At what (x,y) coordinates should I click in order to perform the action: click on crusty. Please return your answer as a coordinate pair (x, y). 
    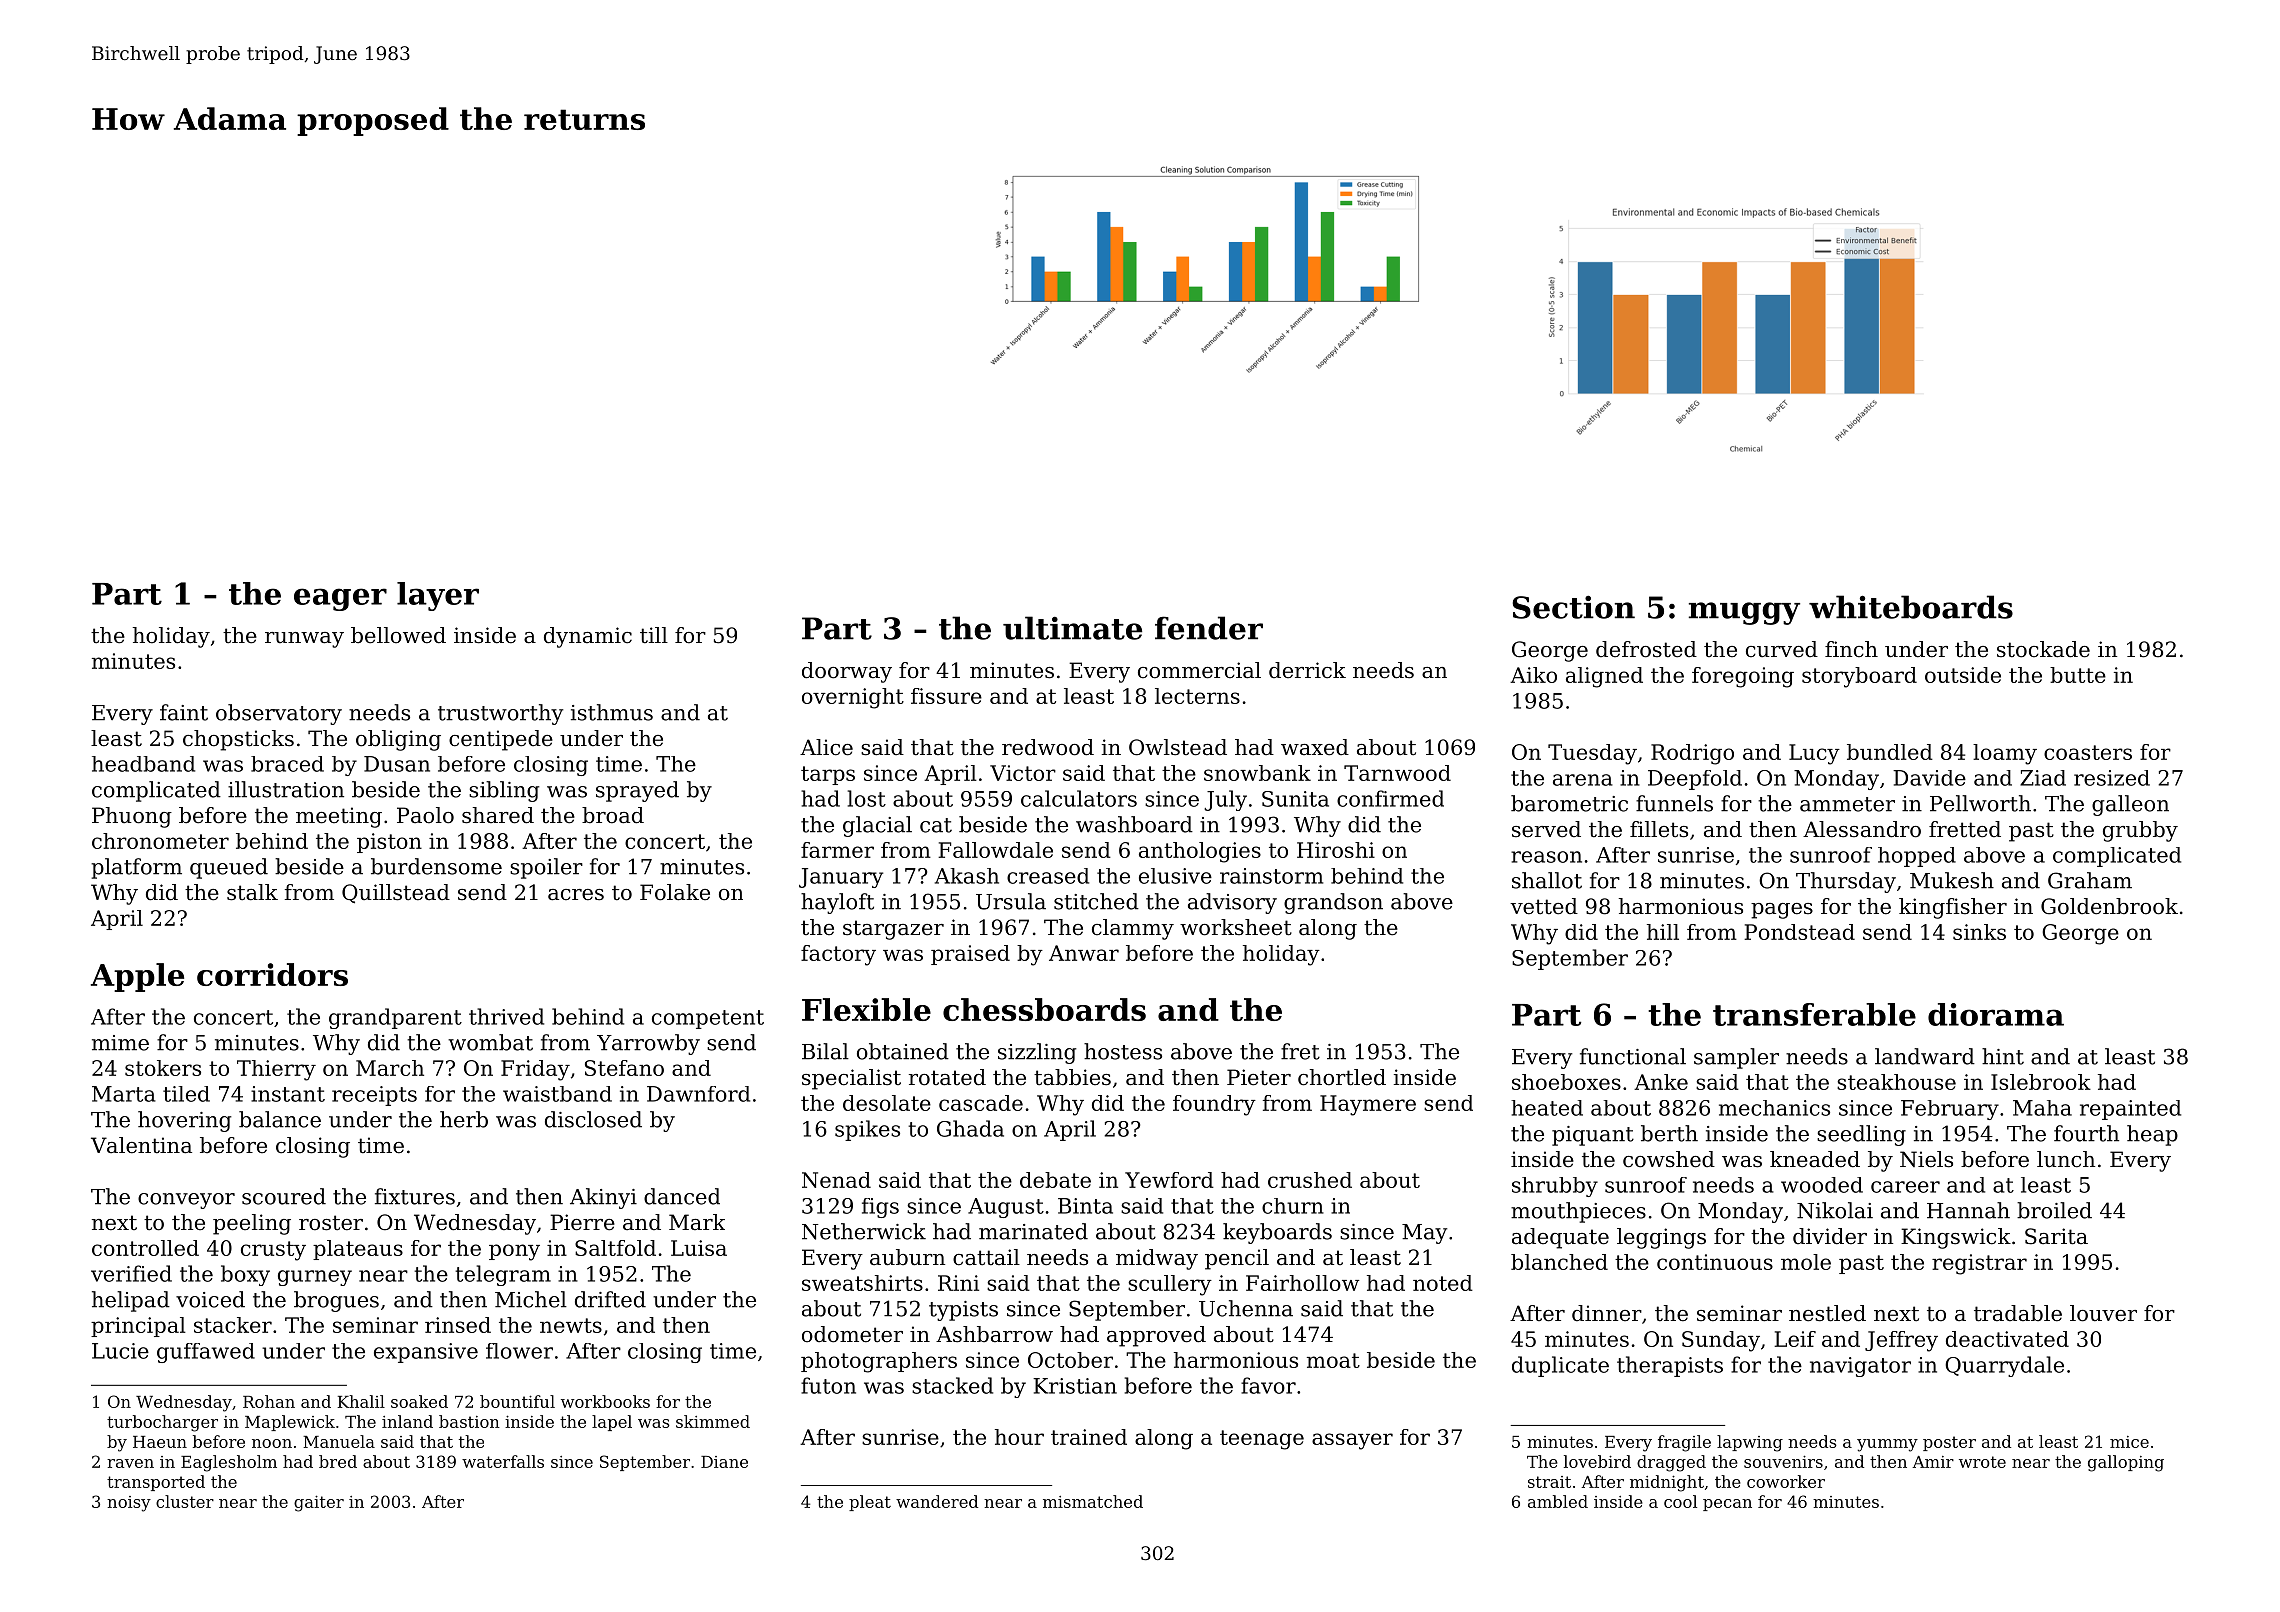
    Looking at the image, I should click on (273, 1251).
